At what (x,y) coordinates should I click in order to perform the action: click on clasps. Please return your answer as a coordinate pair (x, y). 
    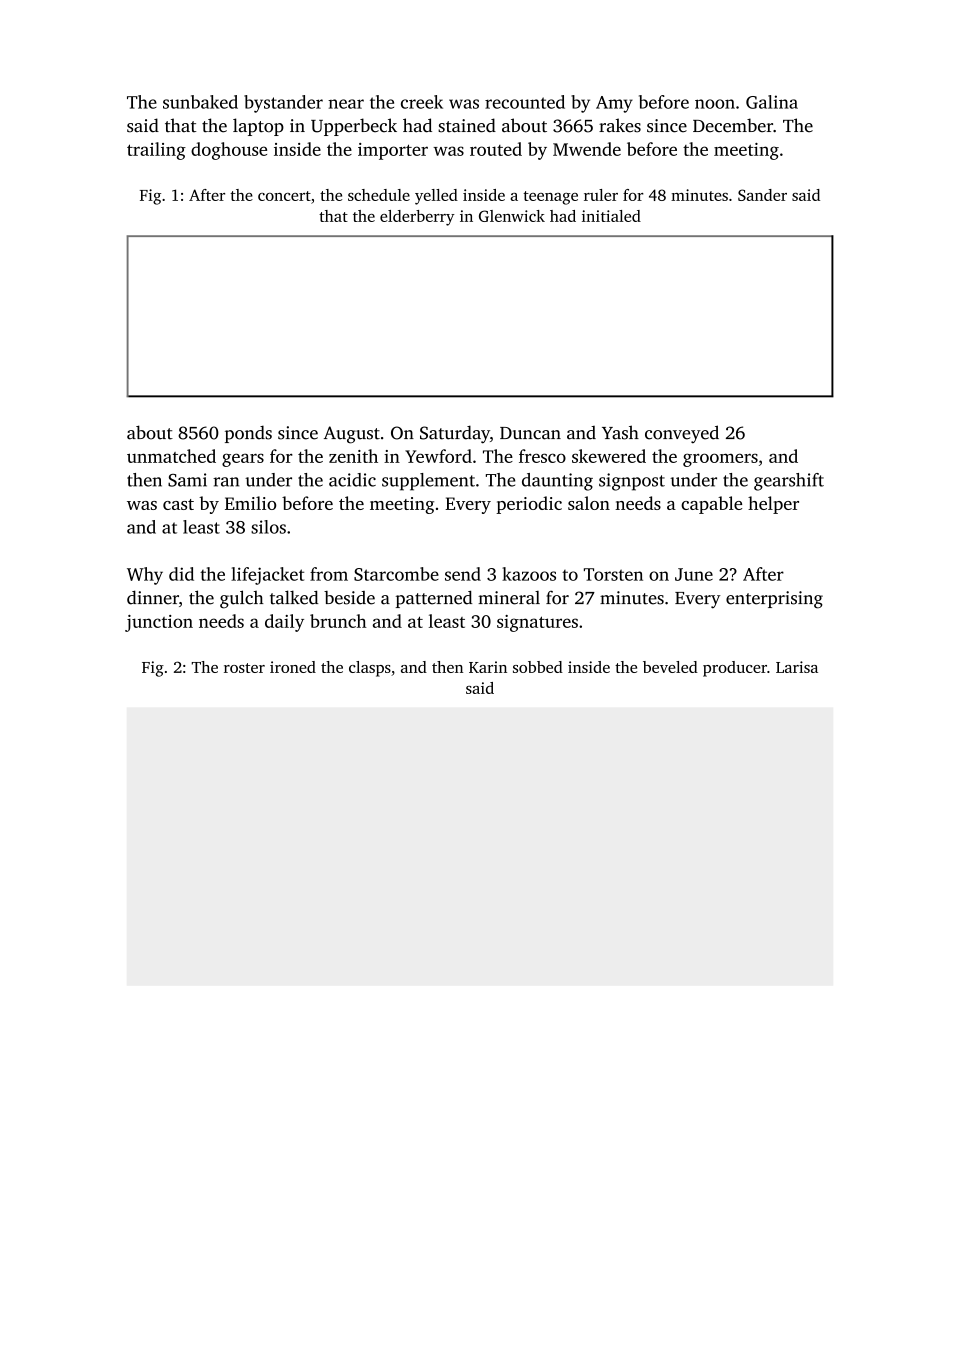
    Looking at the image, I should click on (370, 669).
